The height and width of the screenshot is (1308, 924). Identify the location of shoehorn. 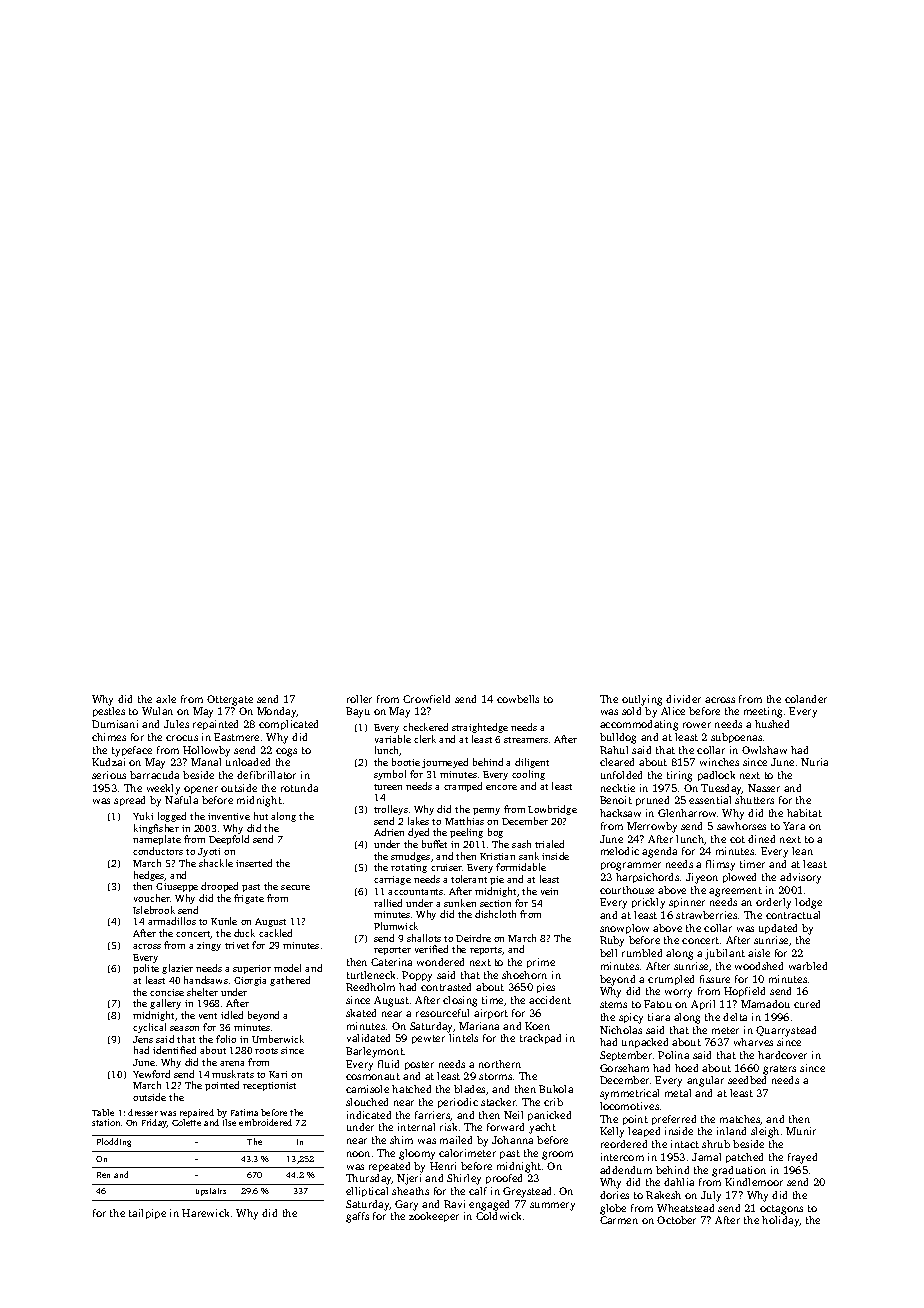
(524, 975).
